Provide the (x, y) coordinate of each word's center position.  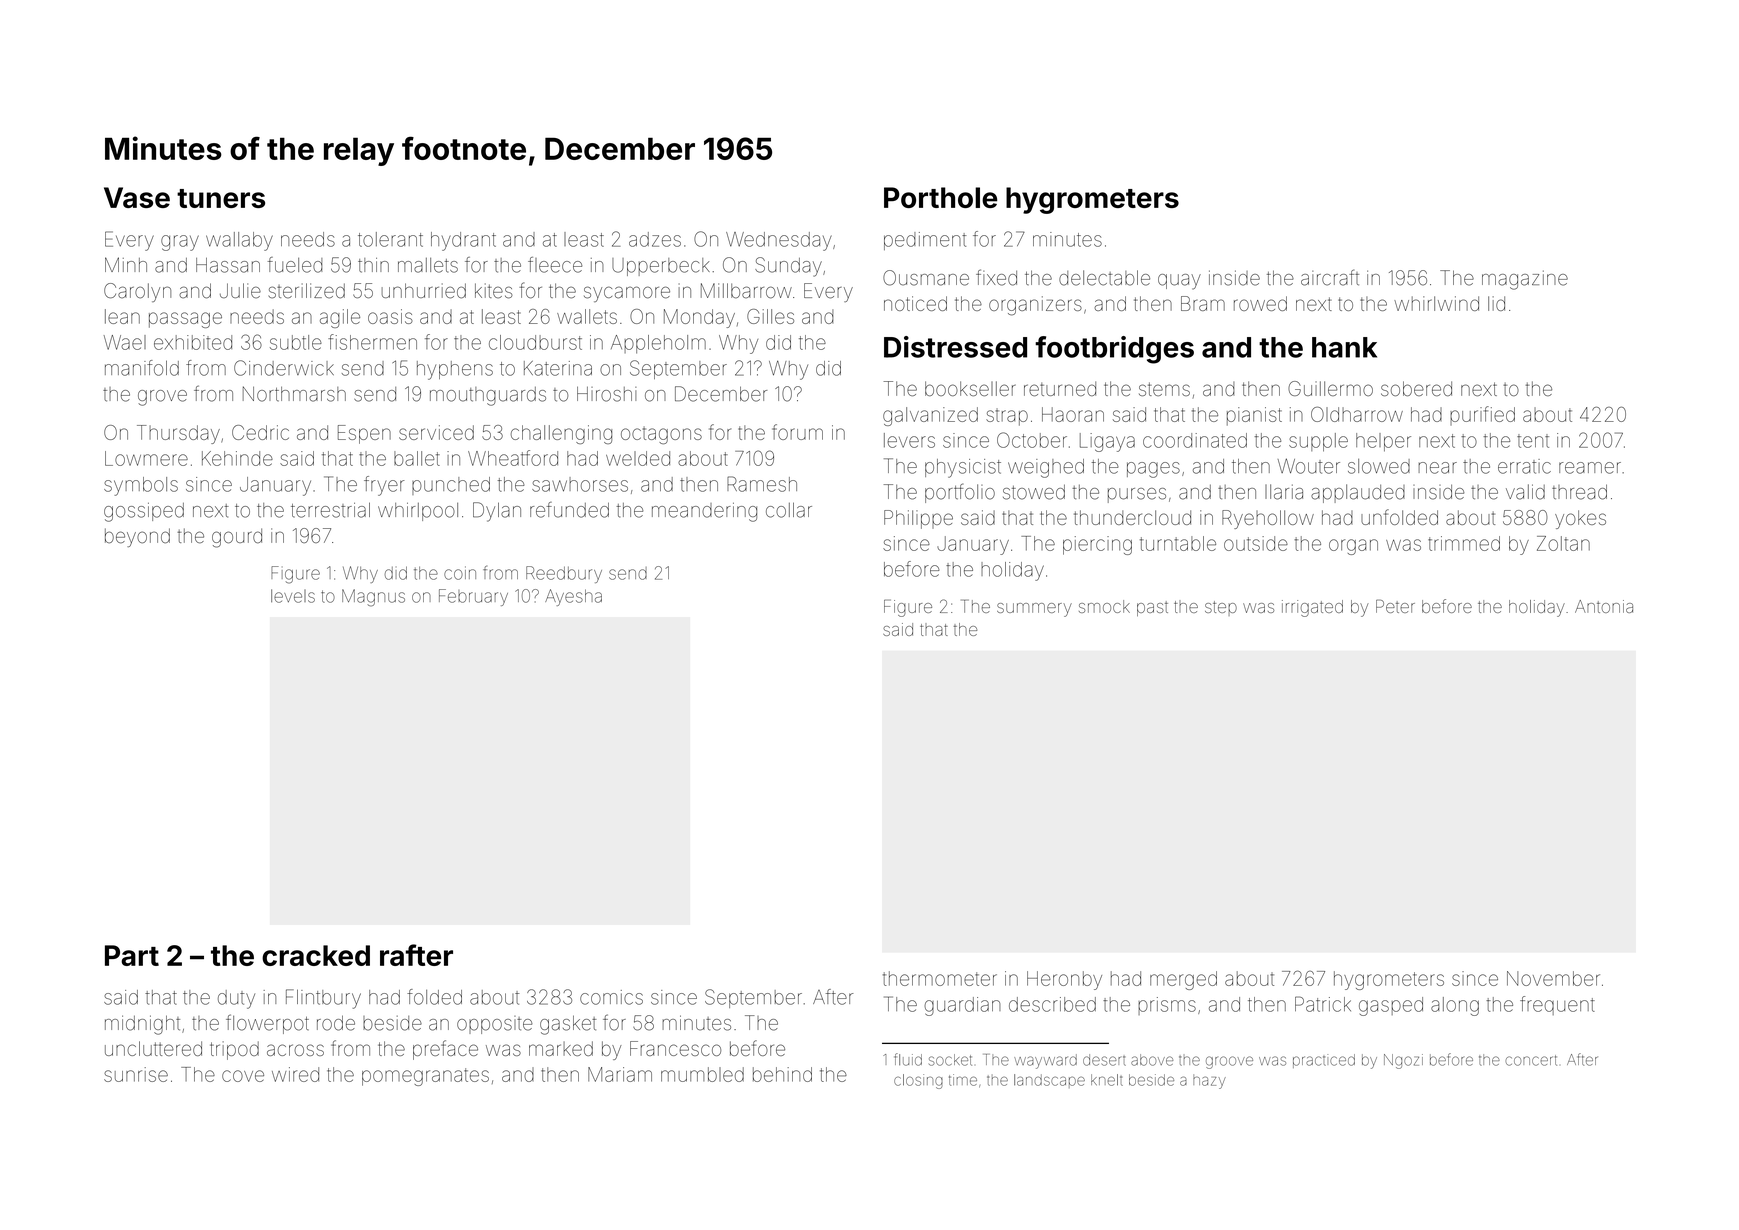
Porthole (940, 197)
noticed (915, 303)
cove (243, 1076)
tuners (221, 198)
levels (293, 596)
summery (1034, 610)
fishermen (372, 342)
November (1553, 978)
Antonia (1604, 606)
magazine (1525, 280)
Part (132, 955)
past (1152, 608)
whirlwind (1436, 303)
